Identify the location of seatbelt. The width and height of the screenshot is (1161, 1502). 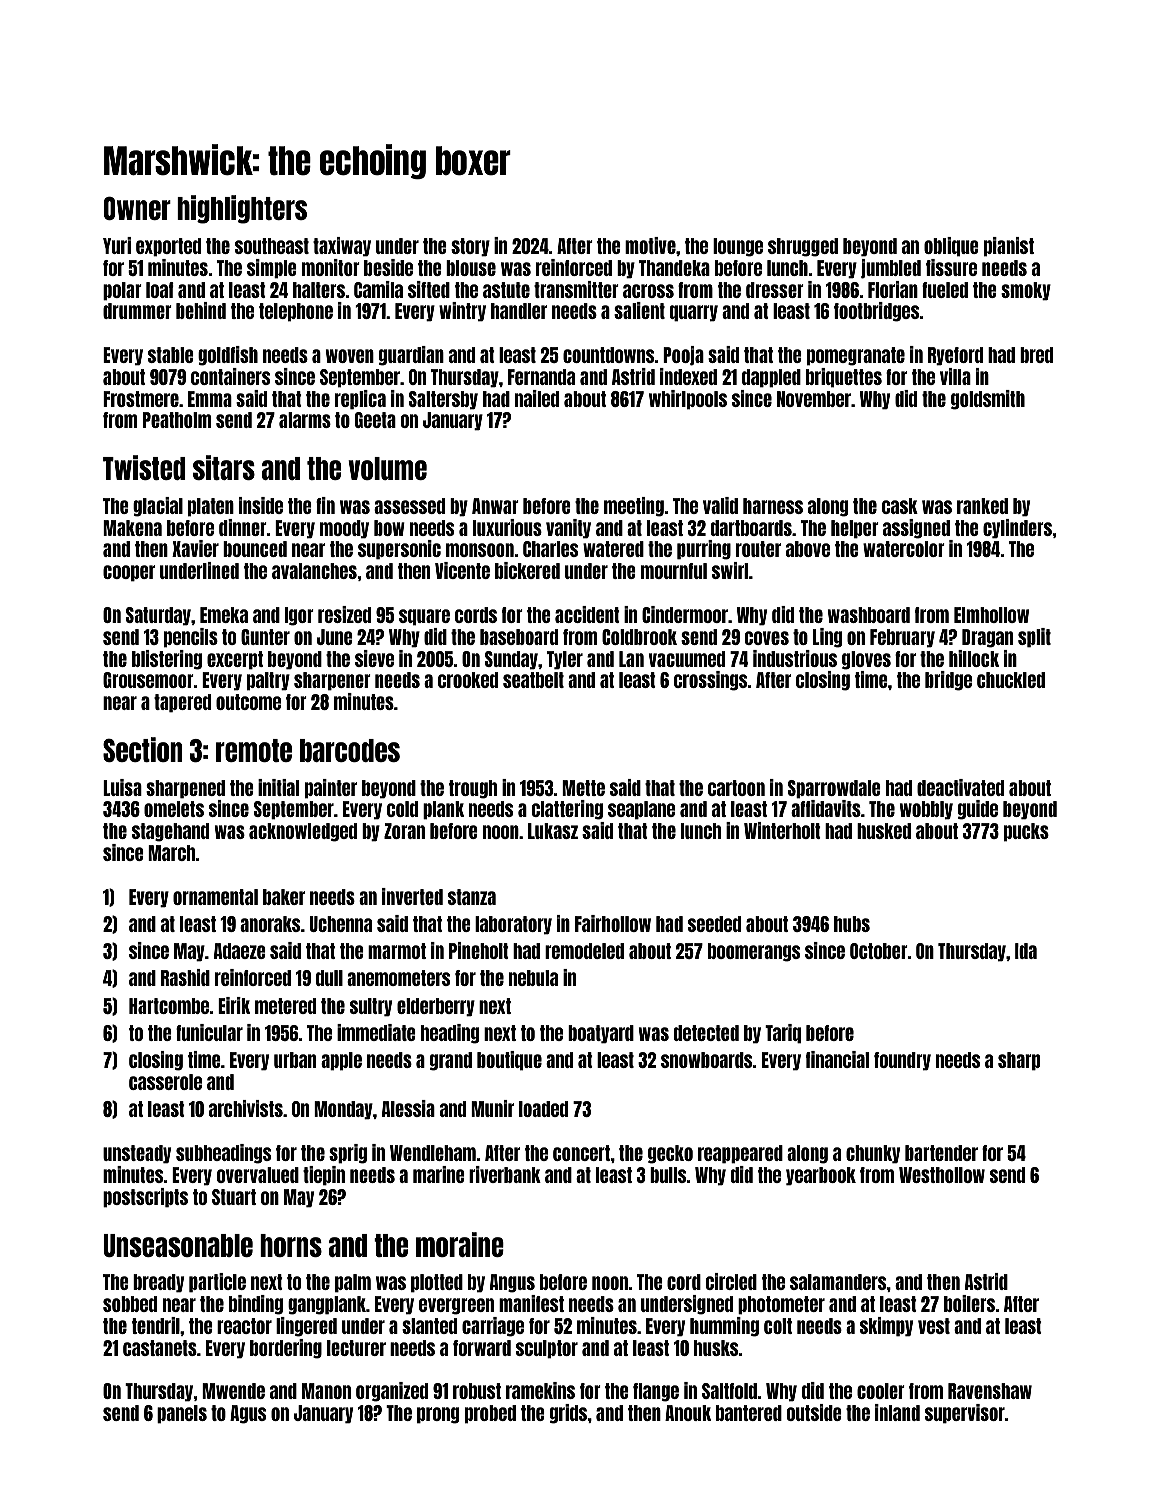
(533, 680).
